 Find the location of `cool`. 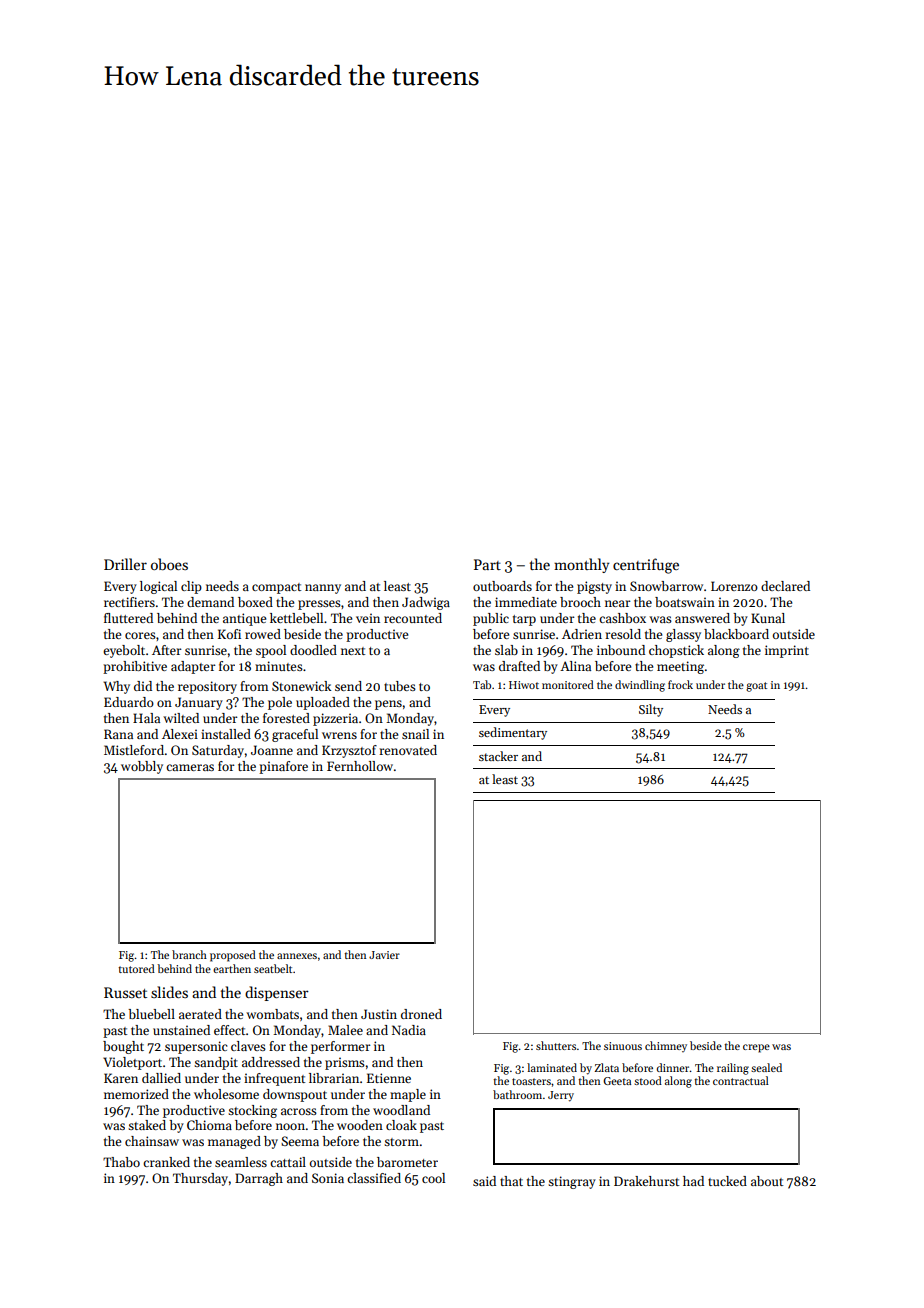

cool is located at coordinates (433, 1178).
